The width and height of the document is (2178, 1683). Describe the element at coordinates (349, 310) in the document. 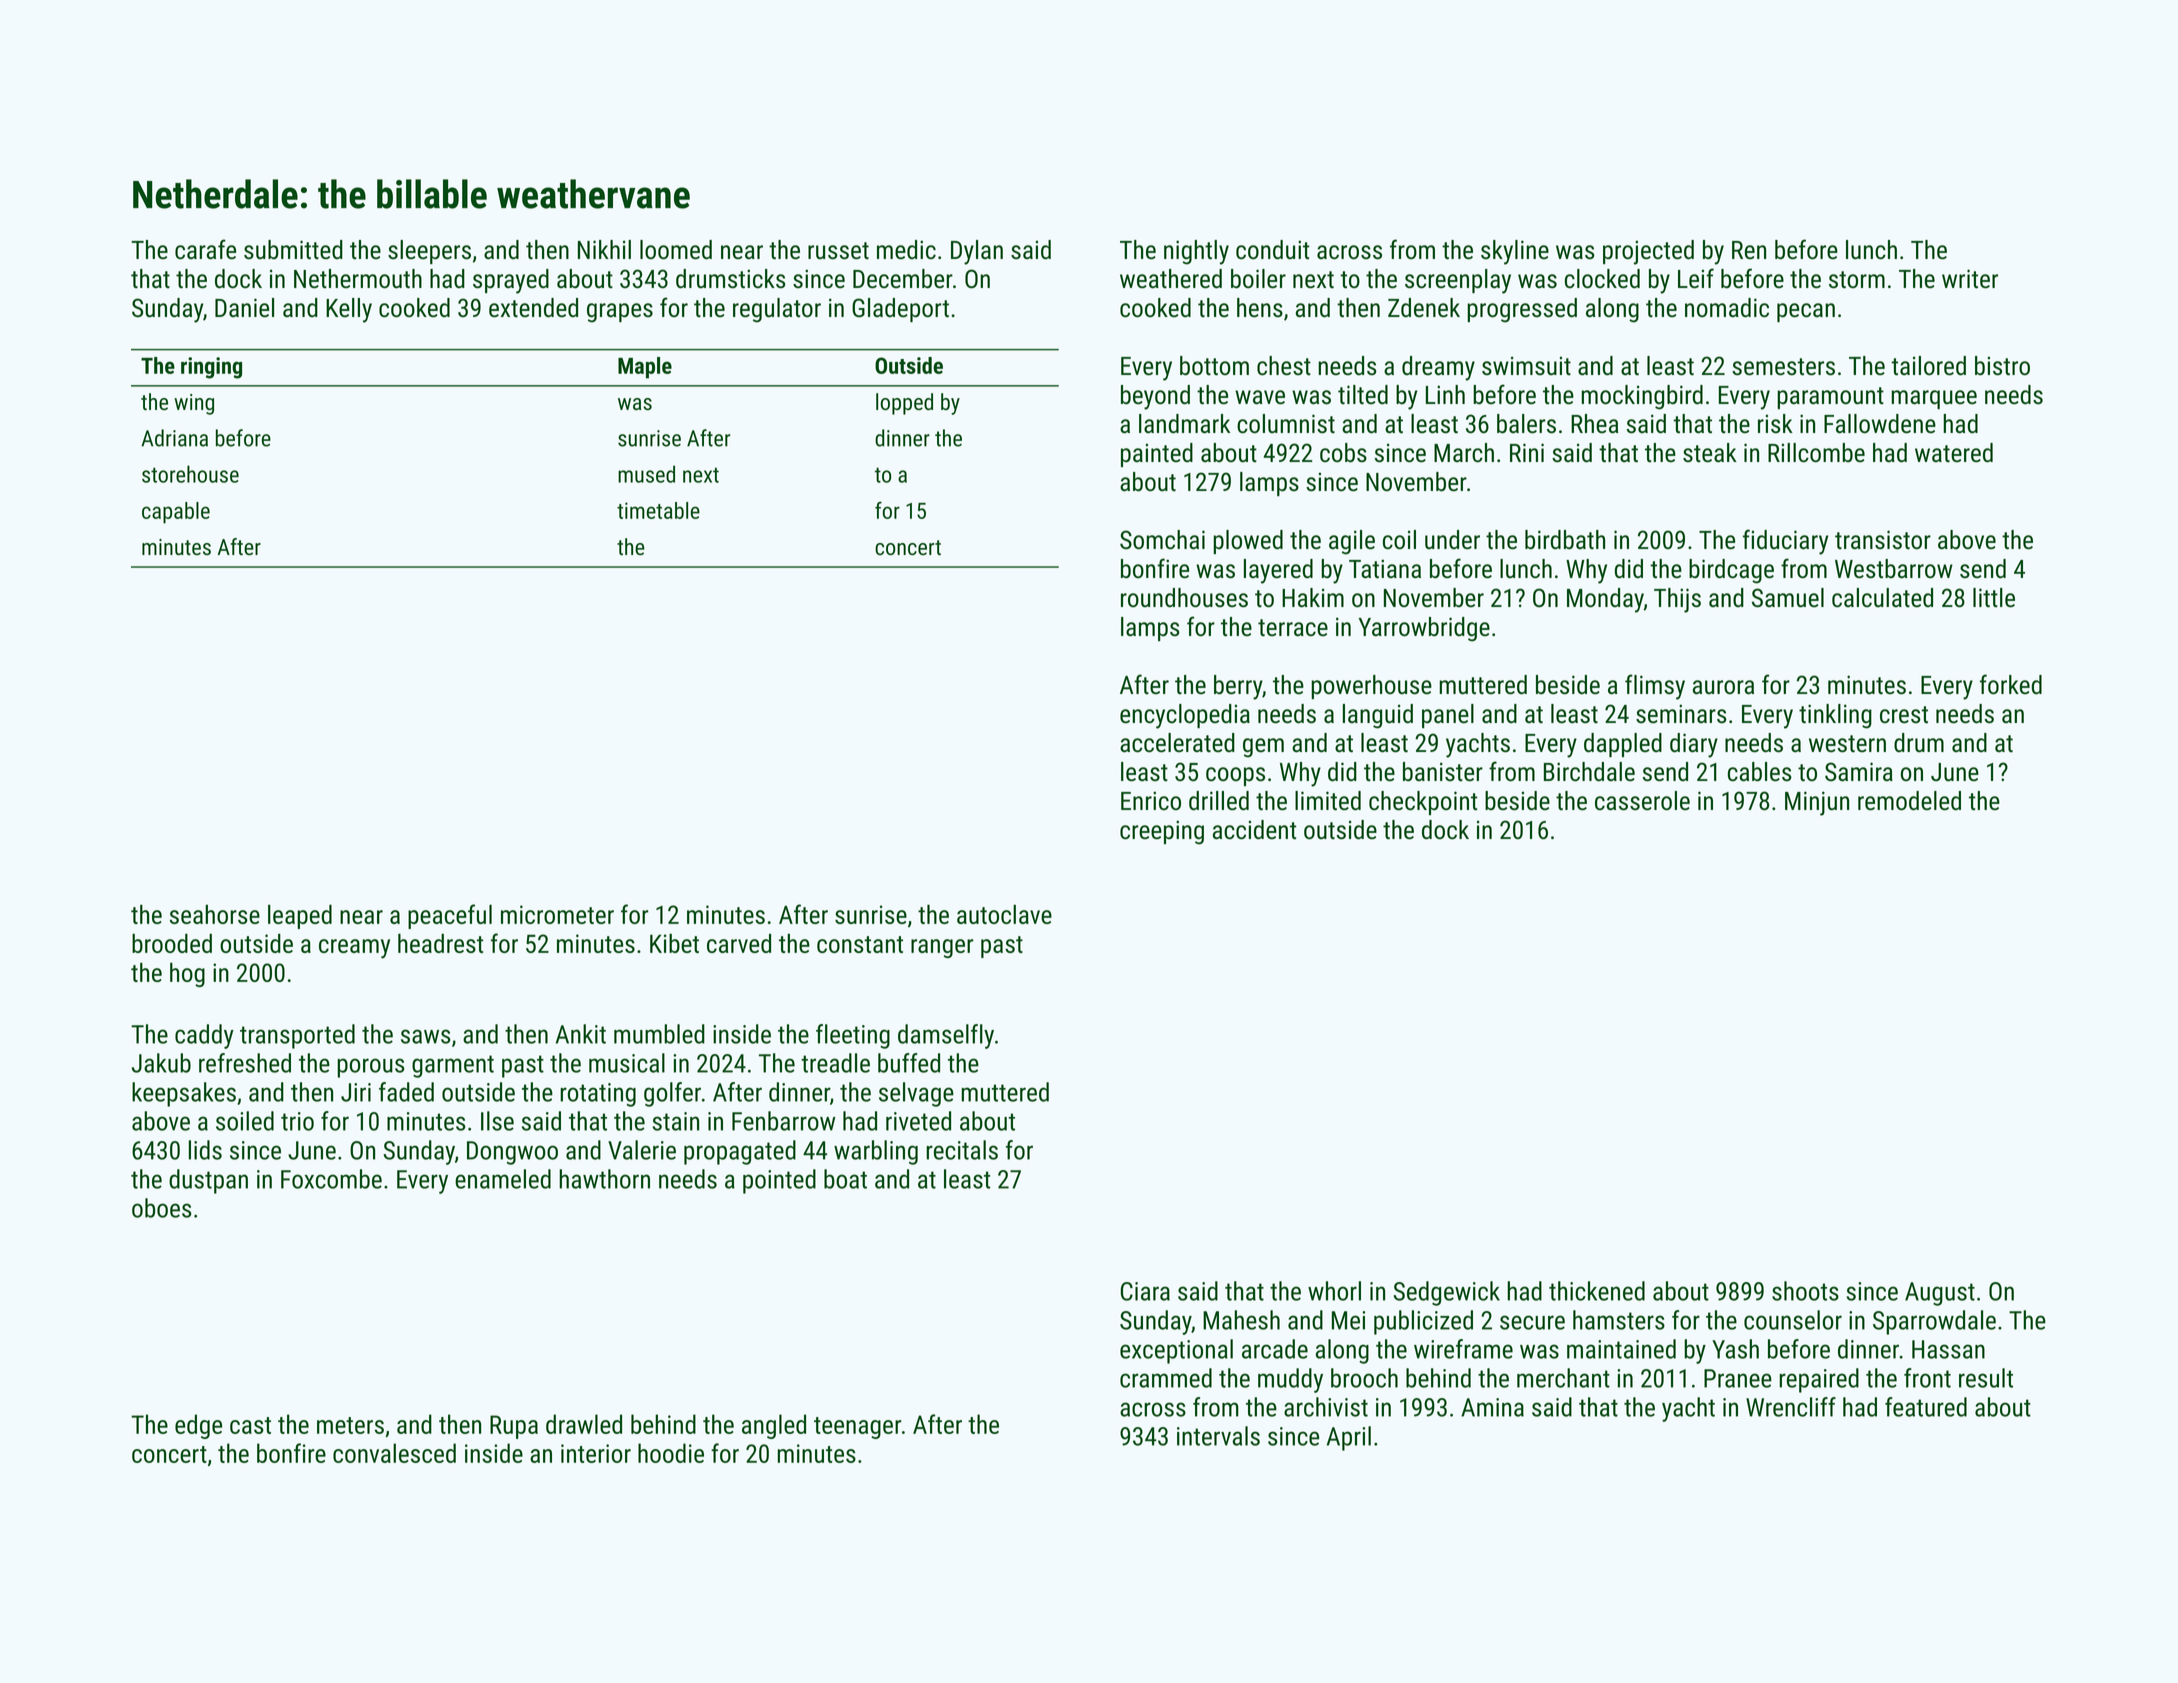

I see `Kelly` at that location.
